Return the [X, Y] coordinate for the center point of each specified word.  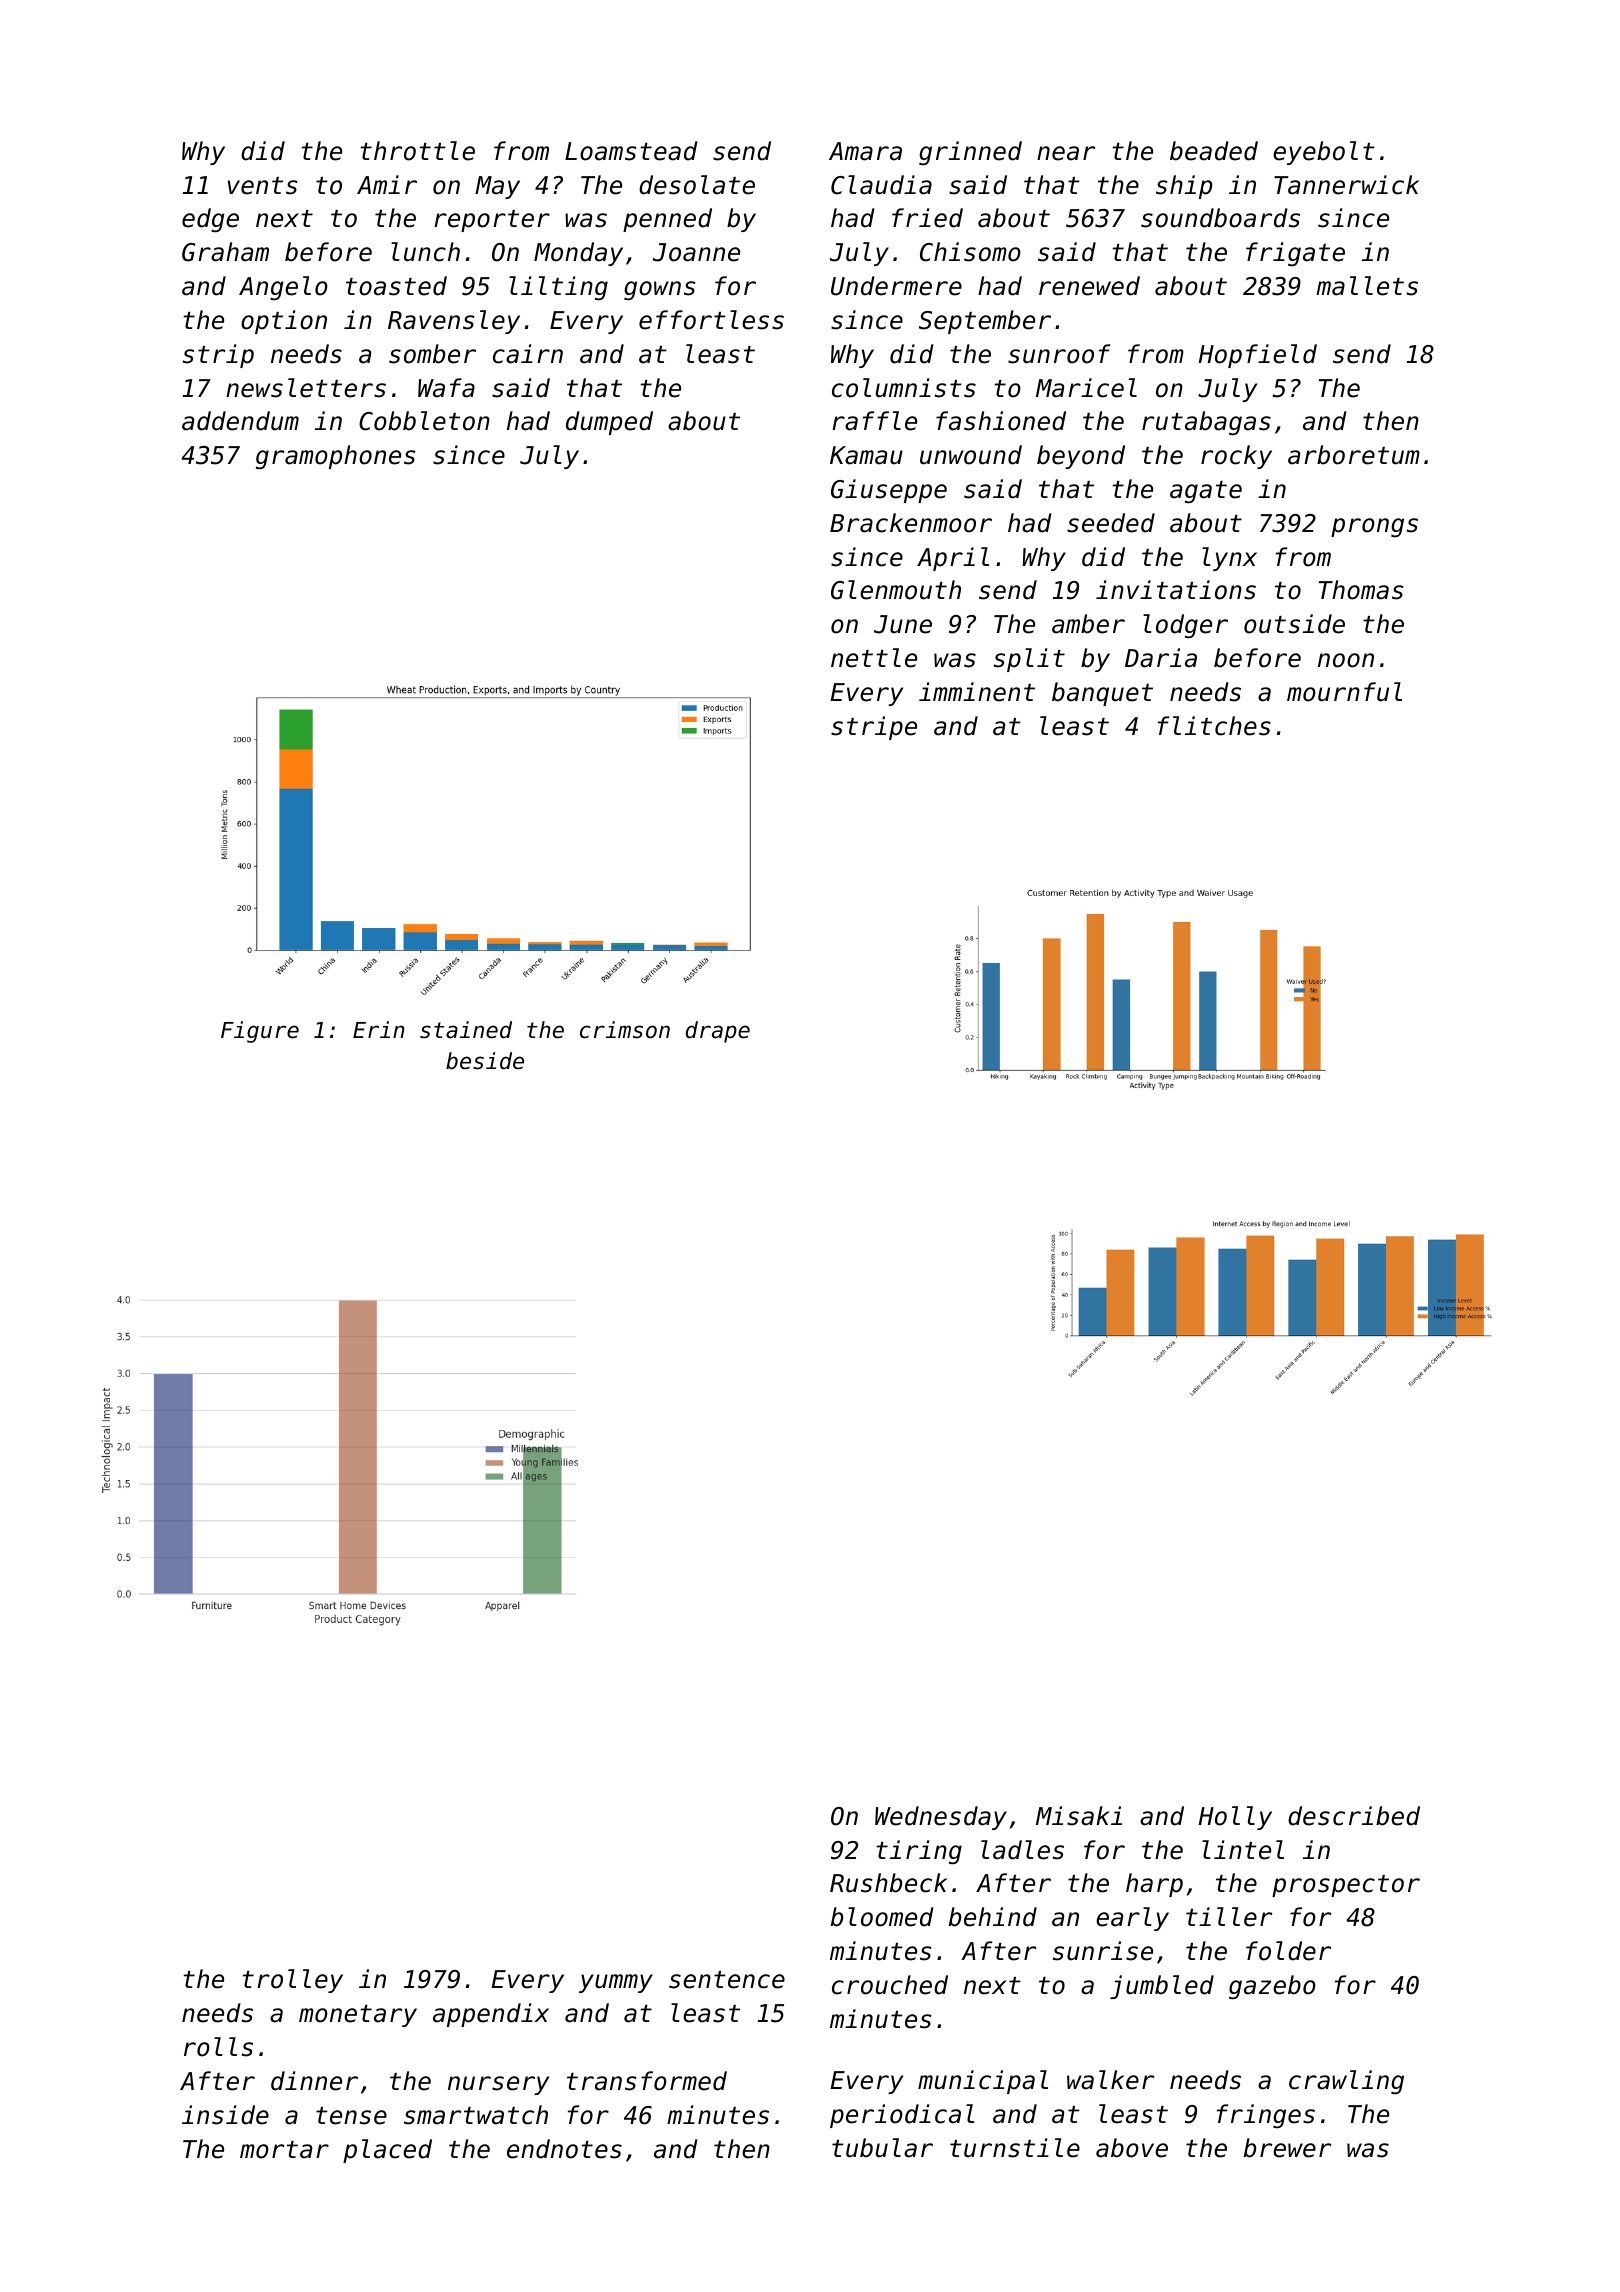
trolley [292, 1981]
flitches [1214, 726]
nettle [874, 658]
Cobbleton [424, 421]
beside [485, 1061]
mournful [1344, 692]
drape [718, 1032]
